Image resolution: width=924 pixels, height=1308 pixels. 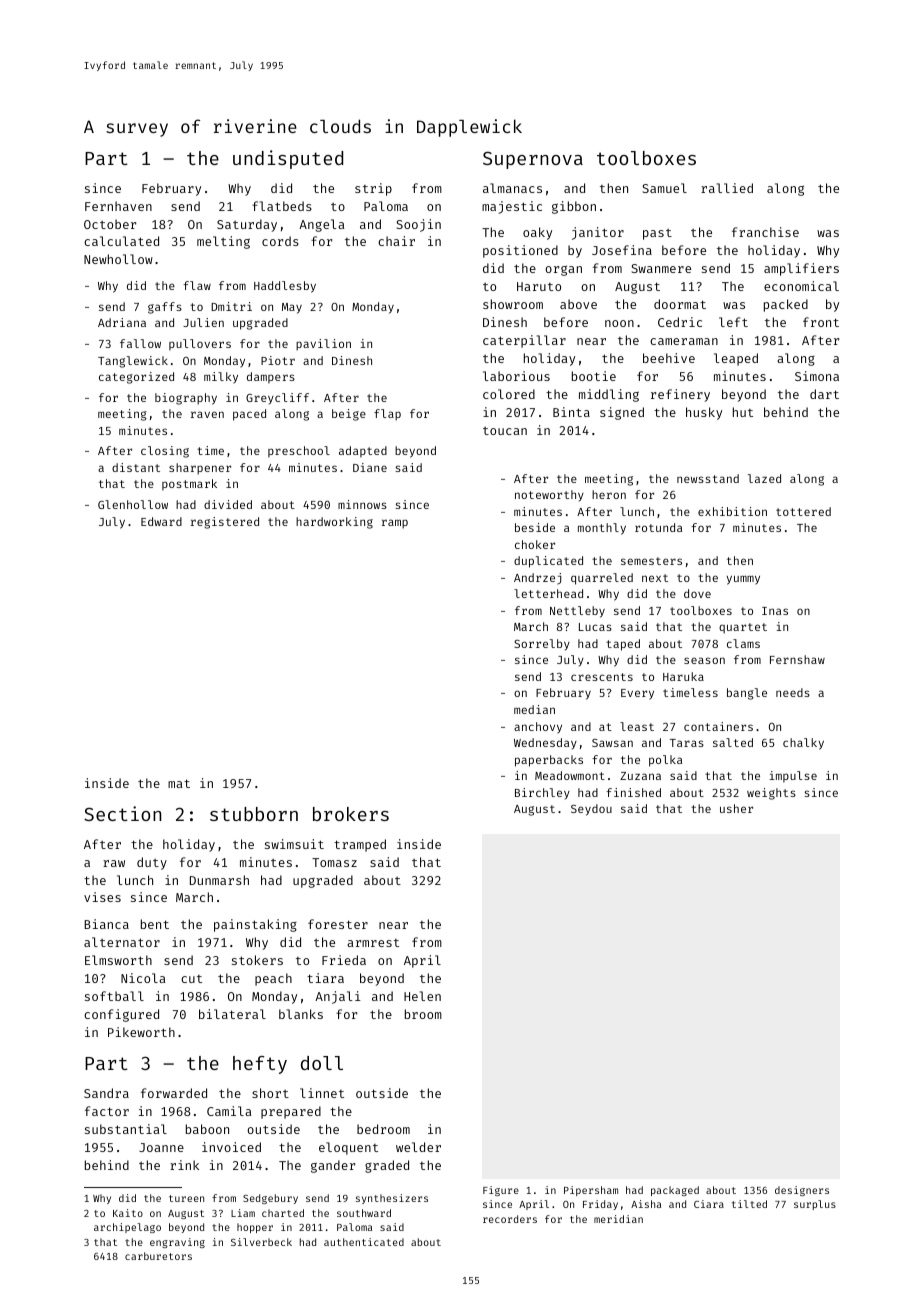 I want to click on Supernova, so click(x=533, y=160).
